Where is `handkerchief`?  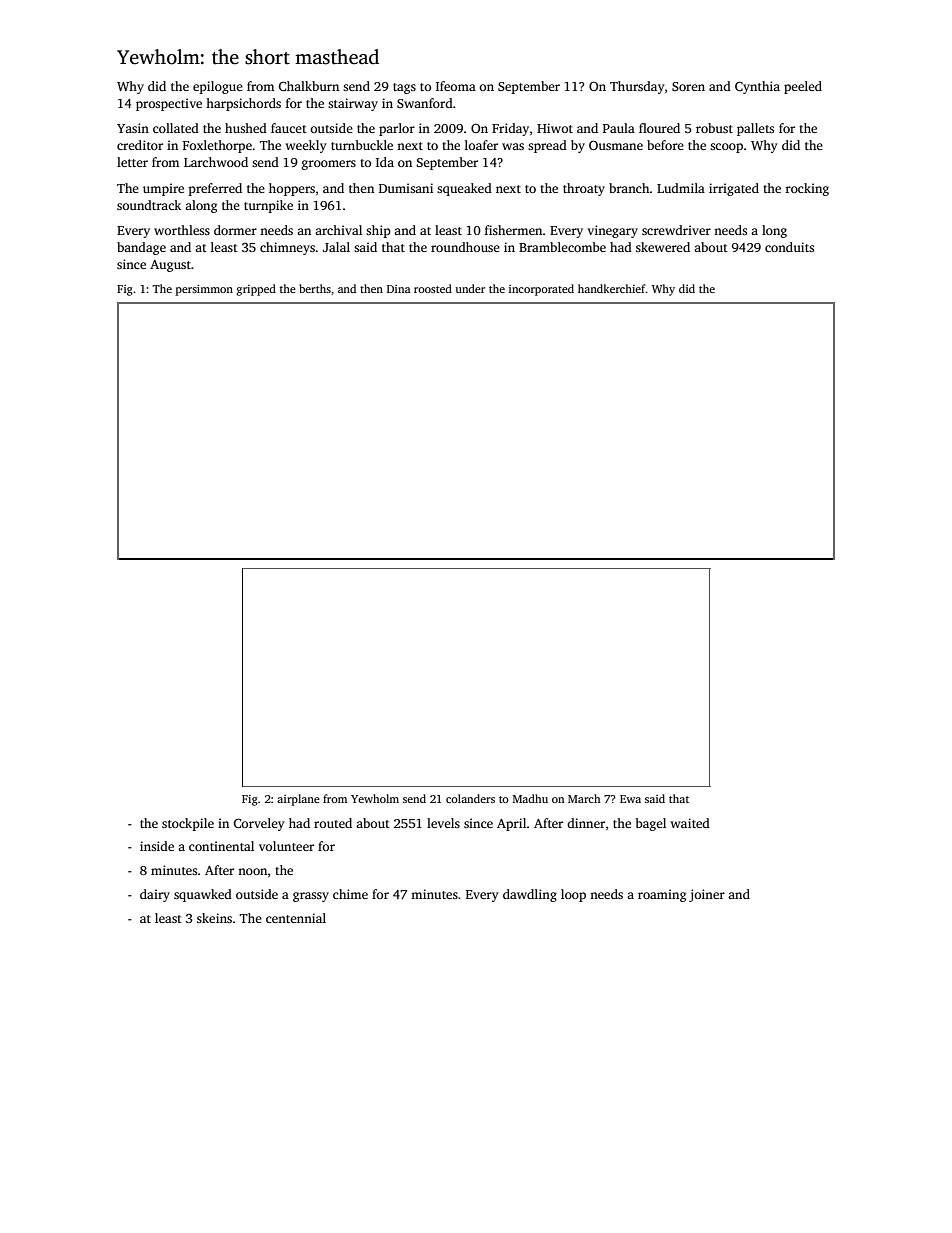 handkerchief is located at coordinates (612, 288).
